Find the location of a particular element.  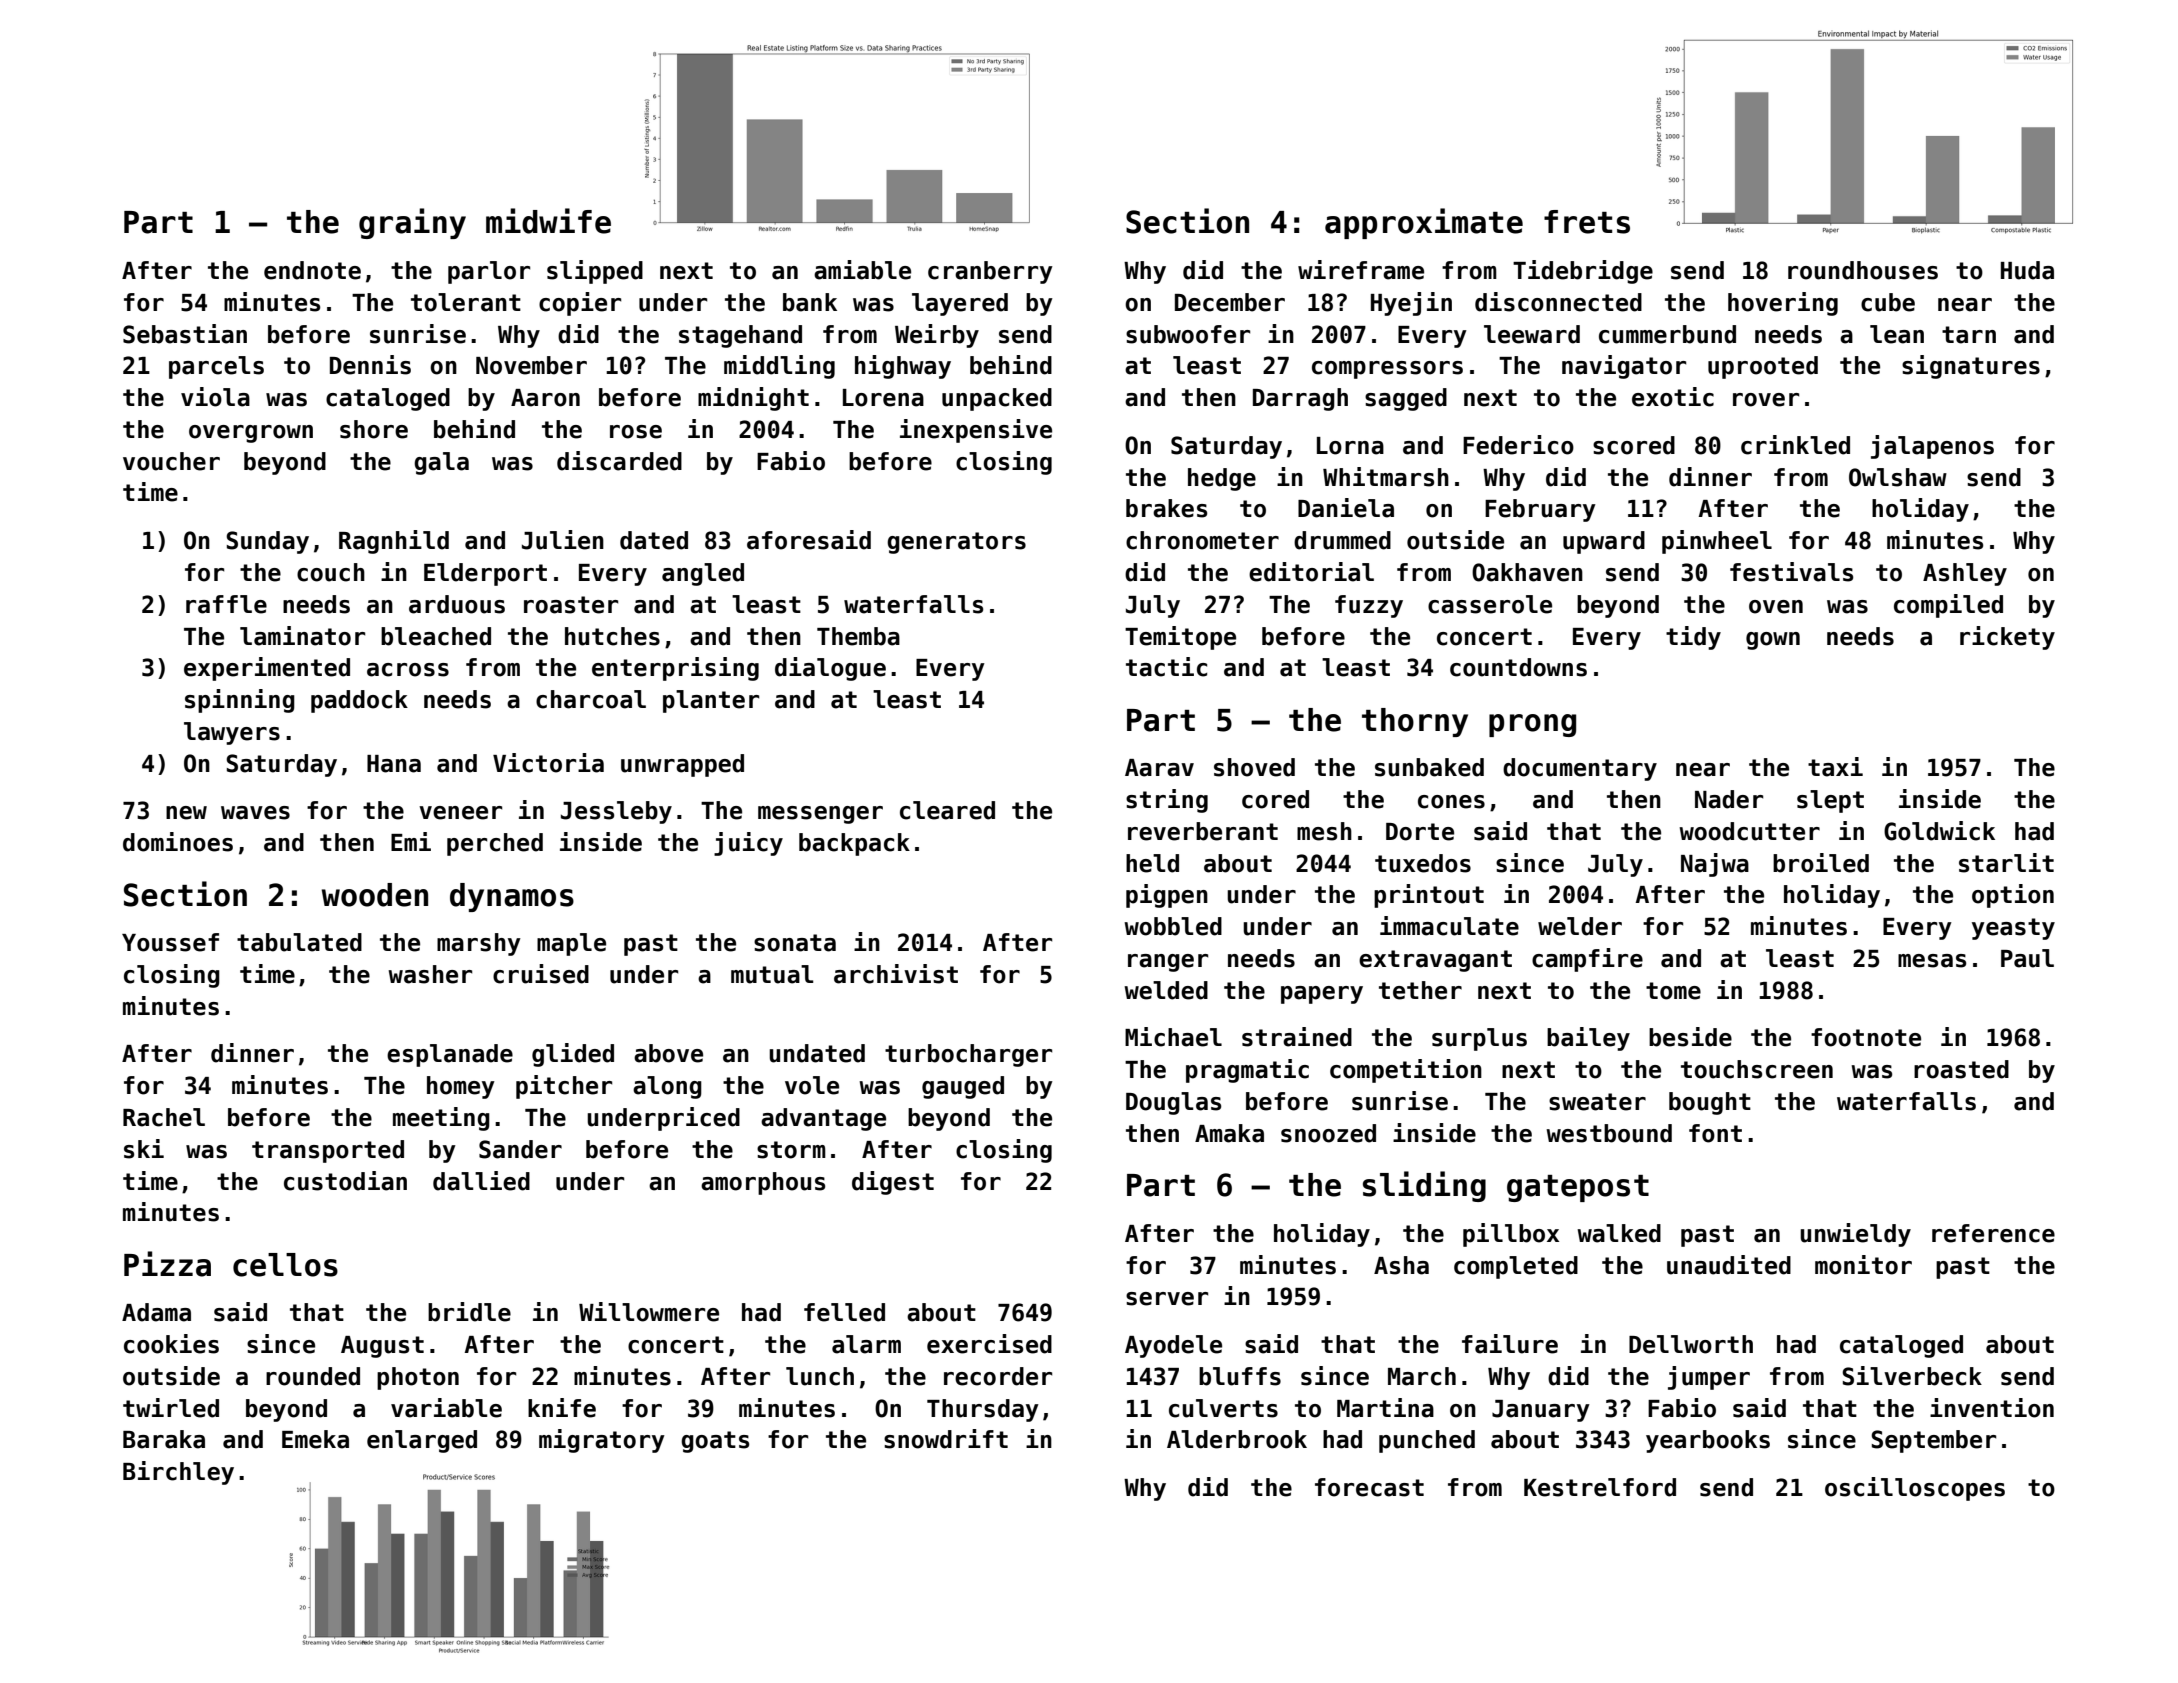

frets is located at coordinates (1587, 222).
